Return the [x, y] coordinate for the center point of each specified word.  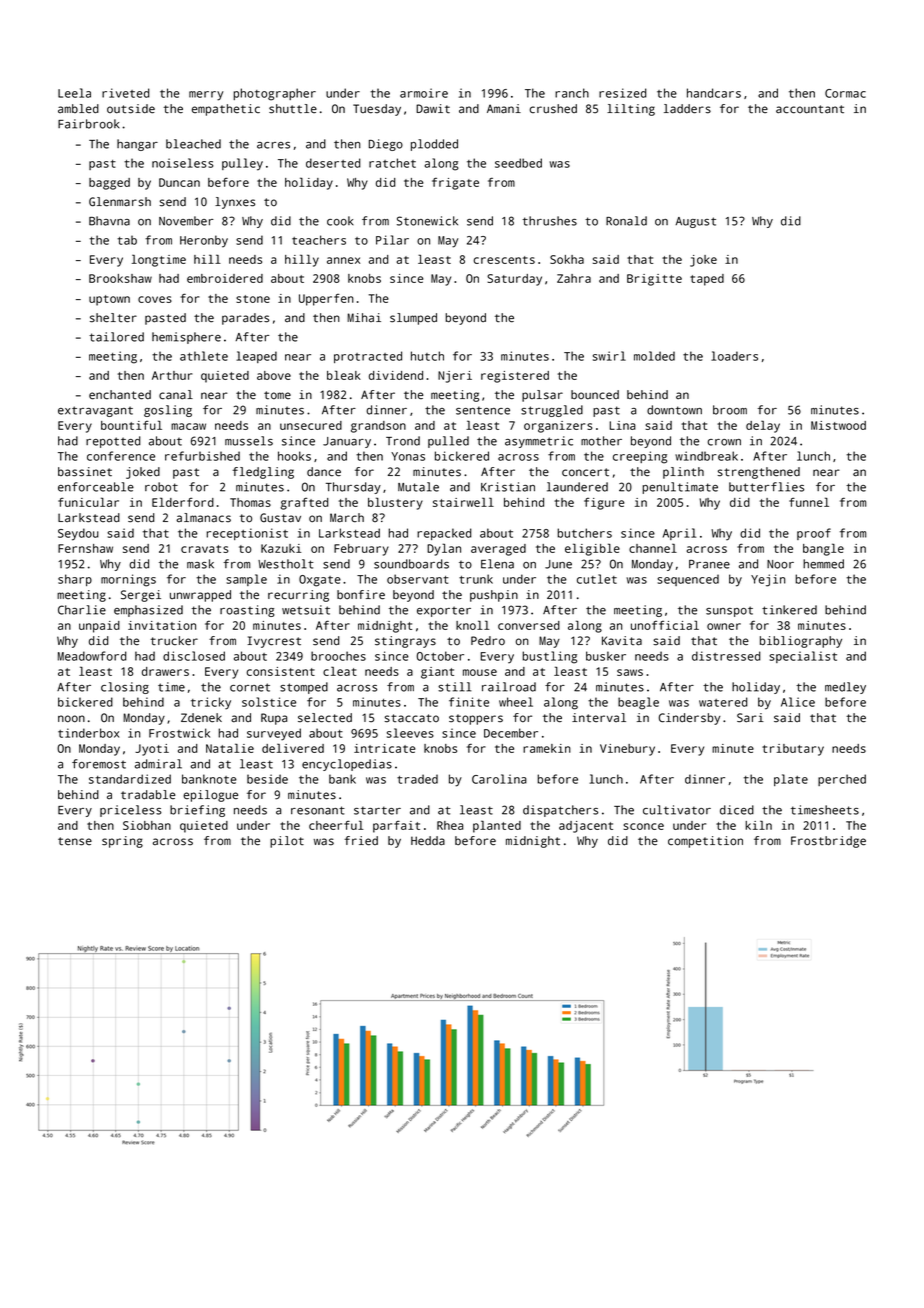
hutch [427, 356]
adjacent [586, 827]
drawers [165, 671]
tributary [793, 750]
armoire [424, 93]
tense [75, 841]
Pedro [488, 641]
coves [155, 299]
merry [206, 96]
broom [730, 410]
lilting [631, 110]
